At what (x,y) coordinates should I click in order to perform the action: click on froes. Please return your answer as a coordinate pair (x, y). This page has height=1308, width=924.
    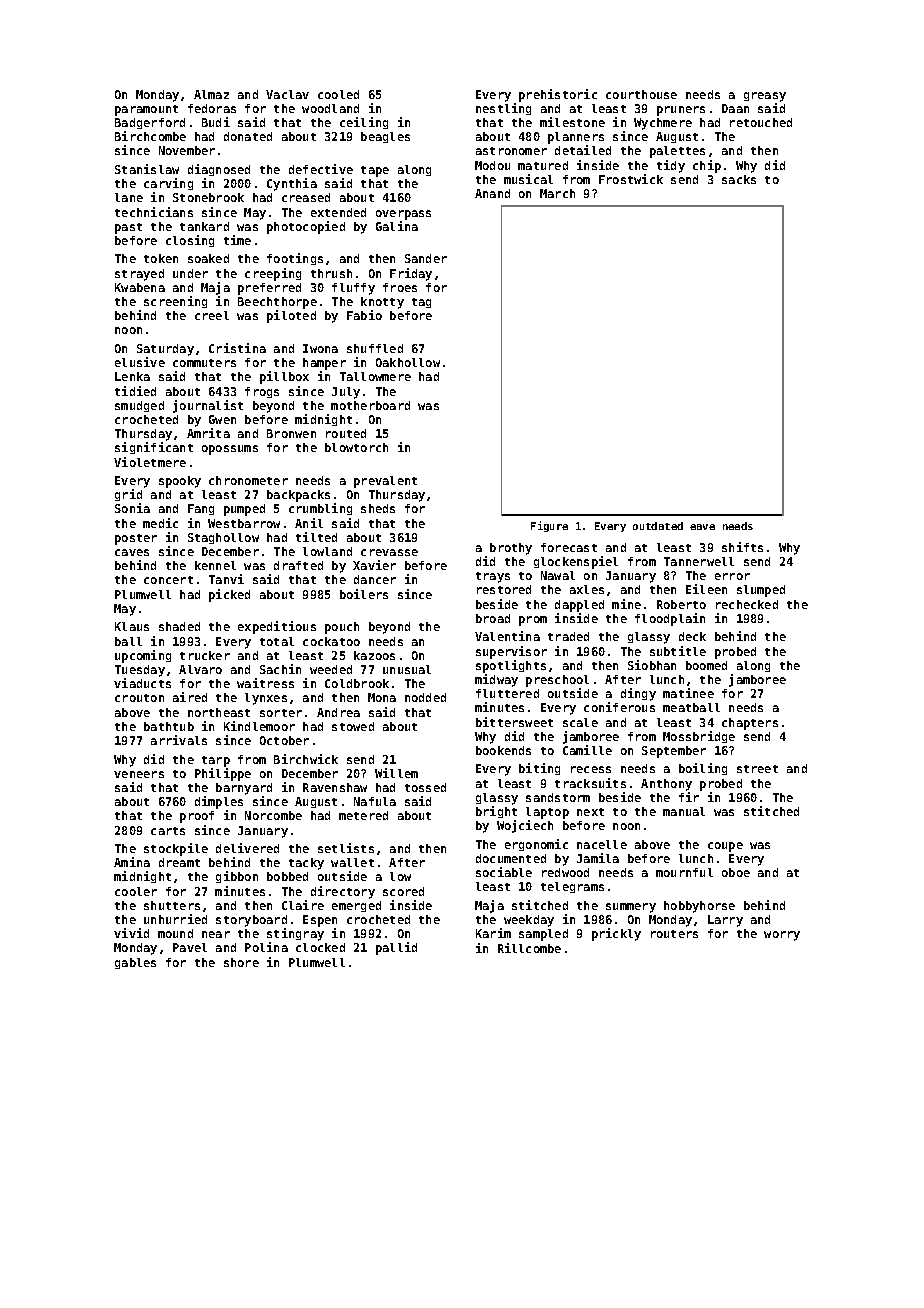
    Looking at the image, I should click on (400, 287).
